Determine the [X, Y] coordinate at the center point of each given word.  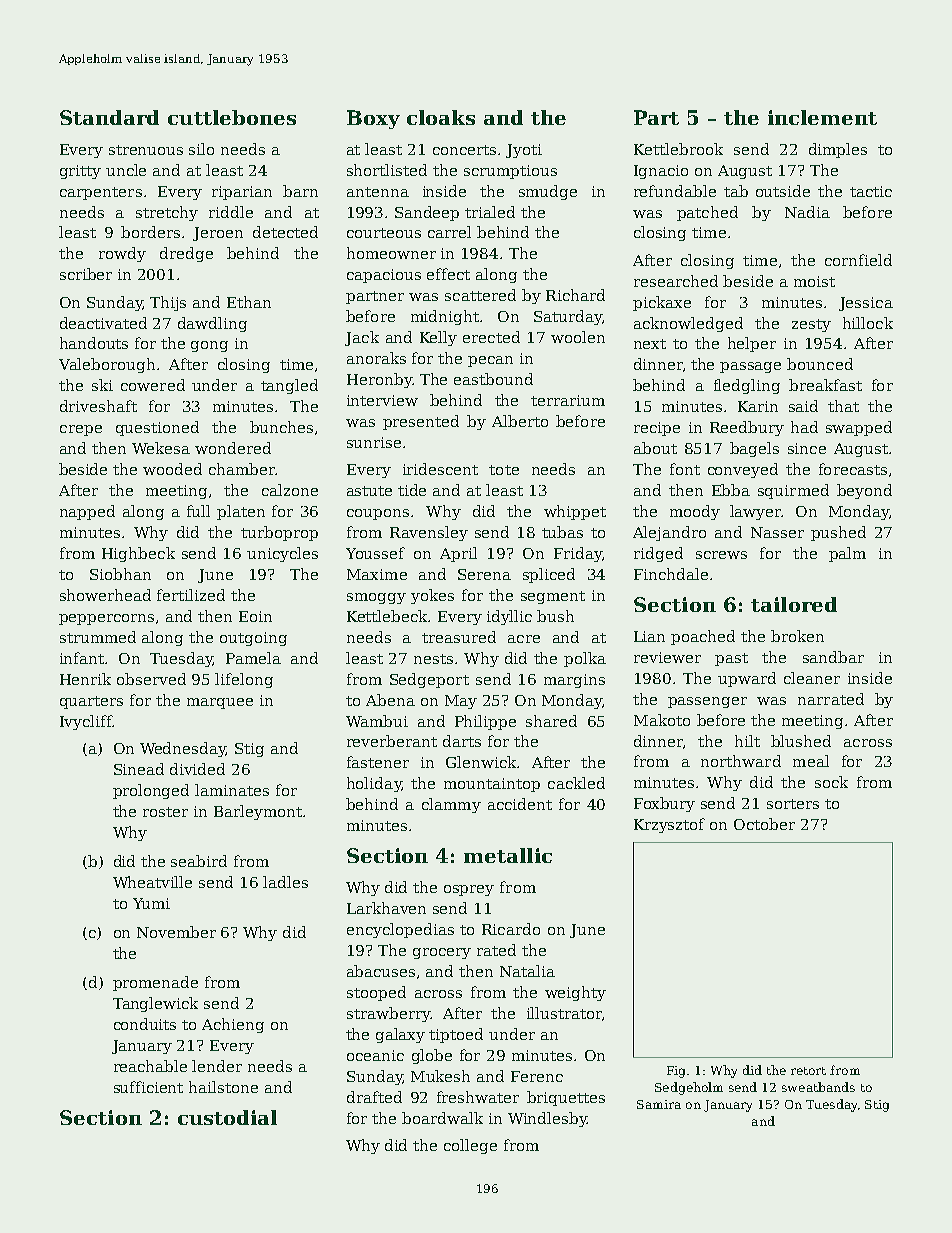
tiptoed [456, 1035]
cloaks [441, 117]
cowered [153, 385]
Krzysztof [669, 825]
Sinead [139, 769]
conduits [145, 1024]
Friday [578, 554]
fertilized [191, 595]
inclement [822, 117]
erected [491, 337]
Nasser [777, 532]
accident [520, 804]
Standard [109, 117]
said [803, 406]
